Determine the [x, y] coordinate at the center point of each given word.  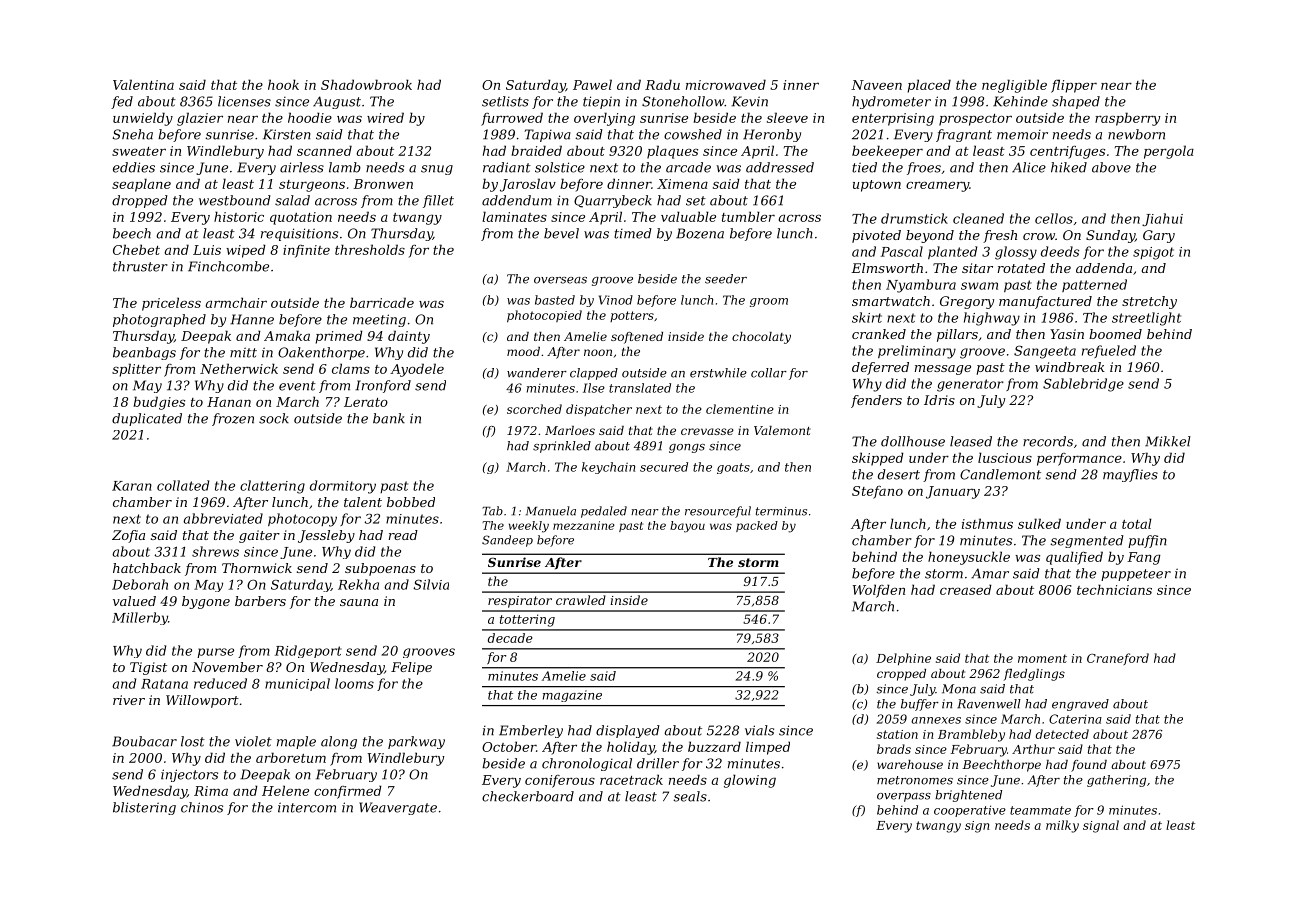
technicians [1114, 589]
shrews [215, 551]
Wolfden [879, 591]
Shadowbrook [366, 84]
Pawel [592, 84]
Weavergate [398, 808]
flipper [1074, 86]
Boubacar [144, 741]
